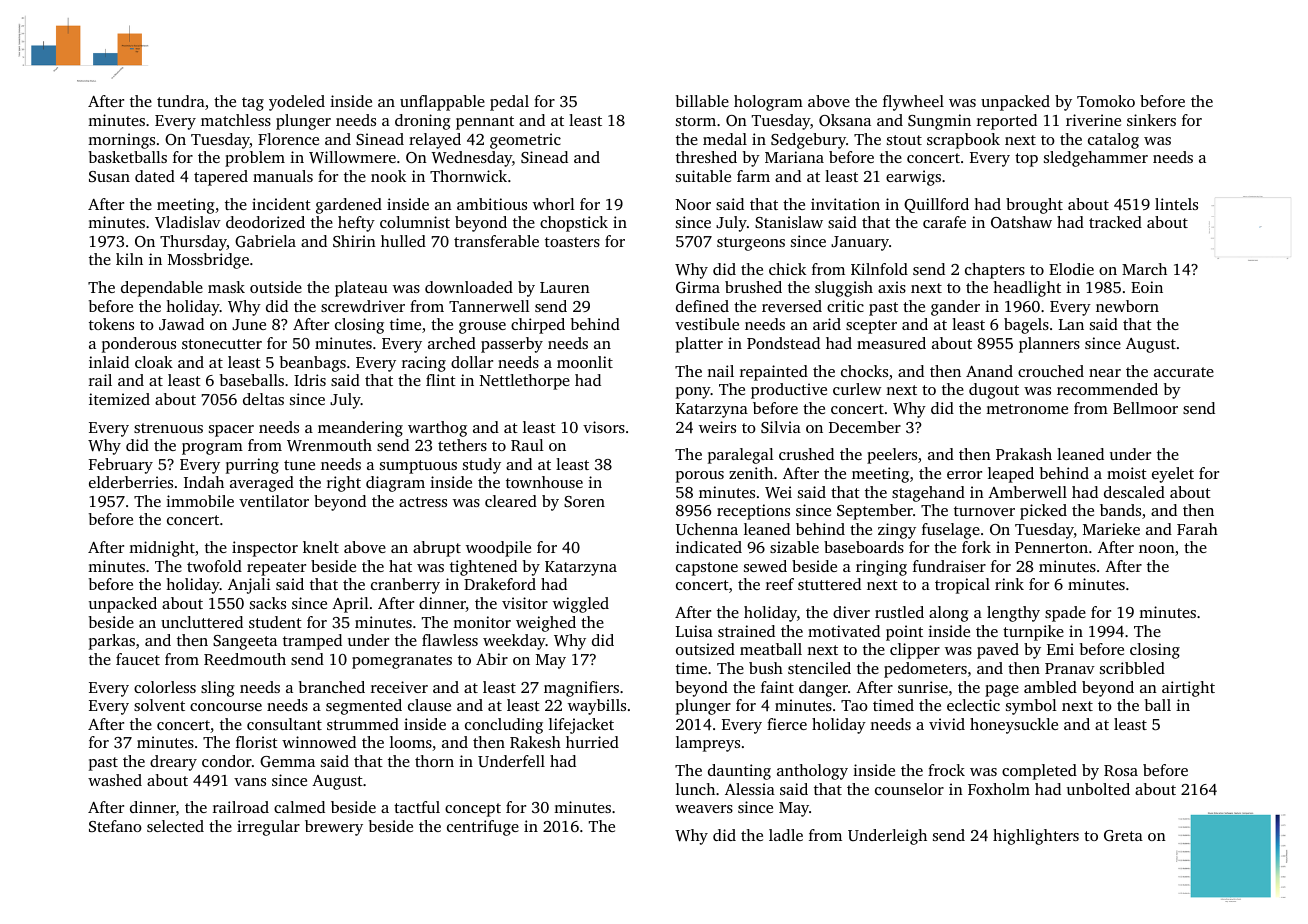  What do you see at coordinates (437, 549) in the document?
I see `abrupt` at bounding box center [437, 549].
